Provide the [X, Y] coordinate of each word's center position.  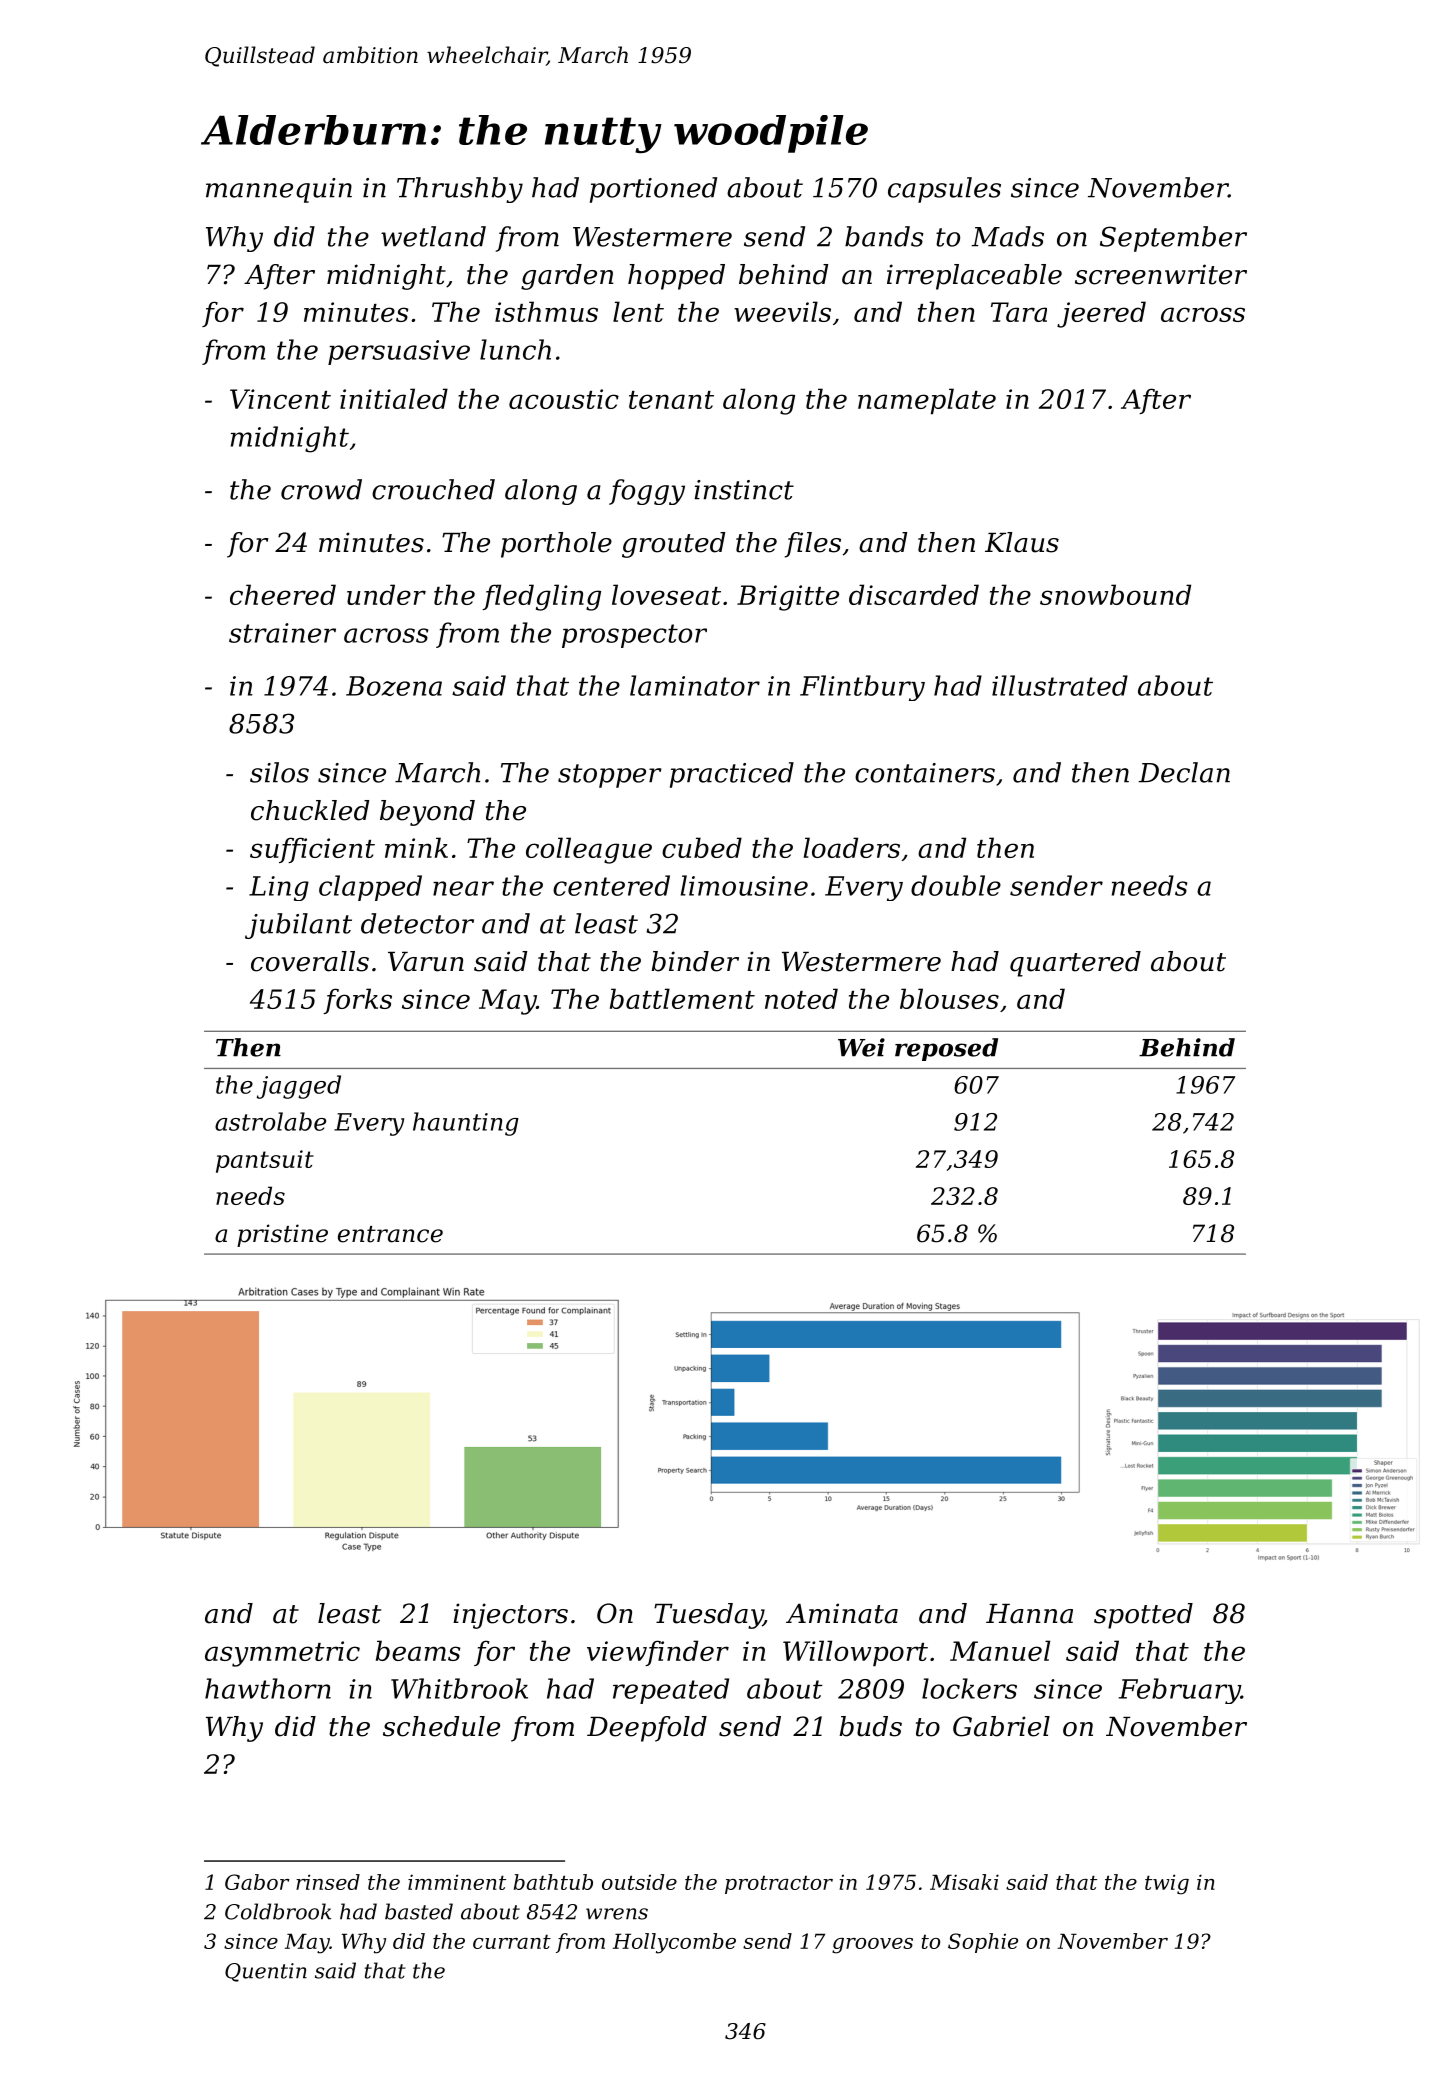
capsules [944, 190]
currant [512, 1941]
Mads [1007, 236]
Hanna [1029, 1614]
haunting [466, 1124]
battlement [682, 998]
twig [1167, 1884]
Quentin [266, 1972]
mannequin [279, 190]
